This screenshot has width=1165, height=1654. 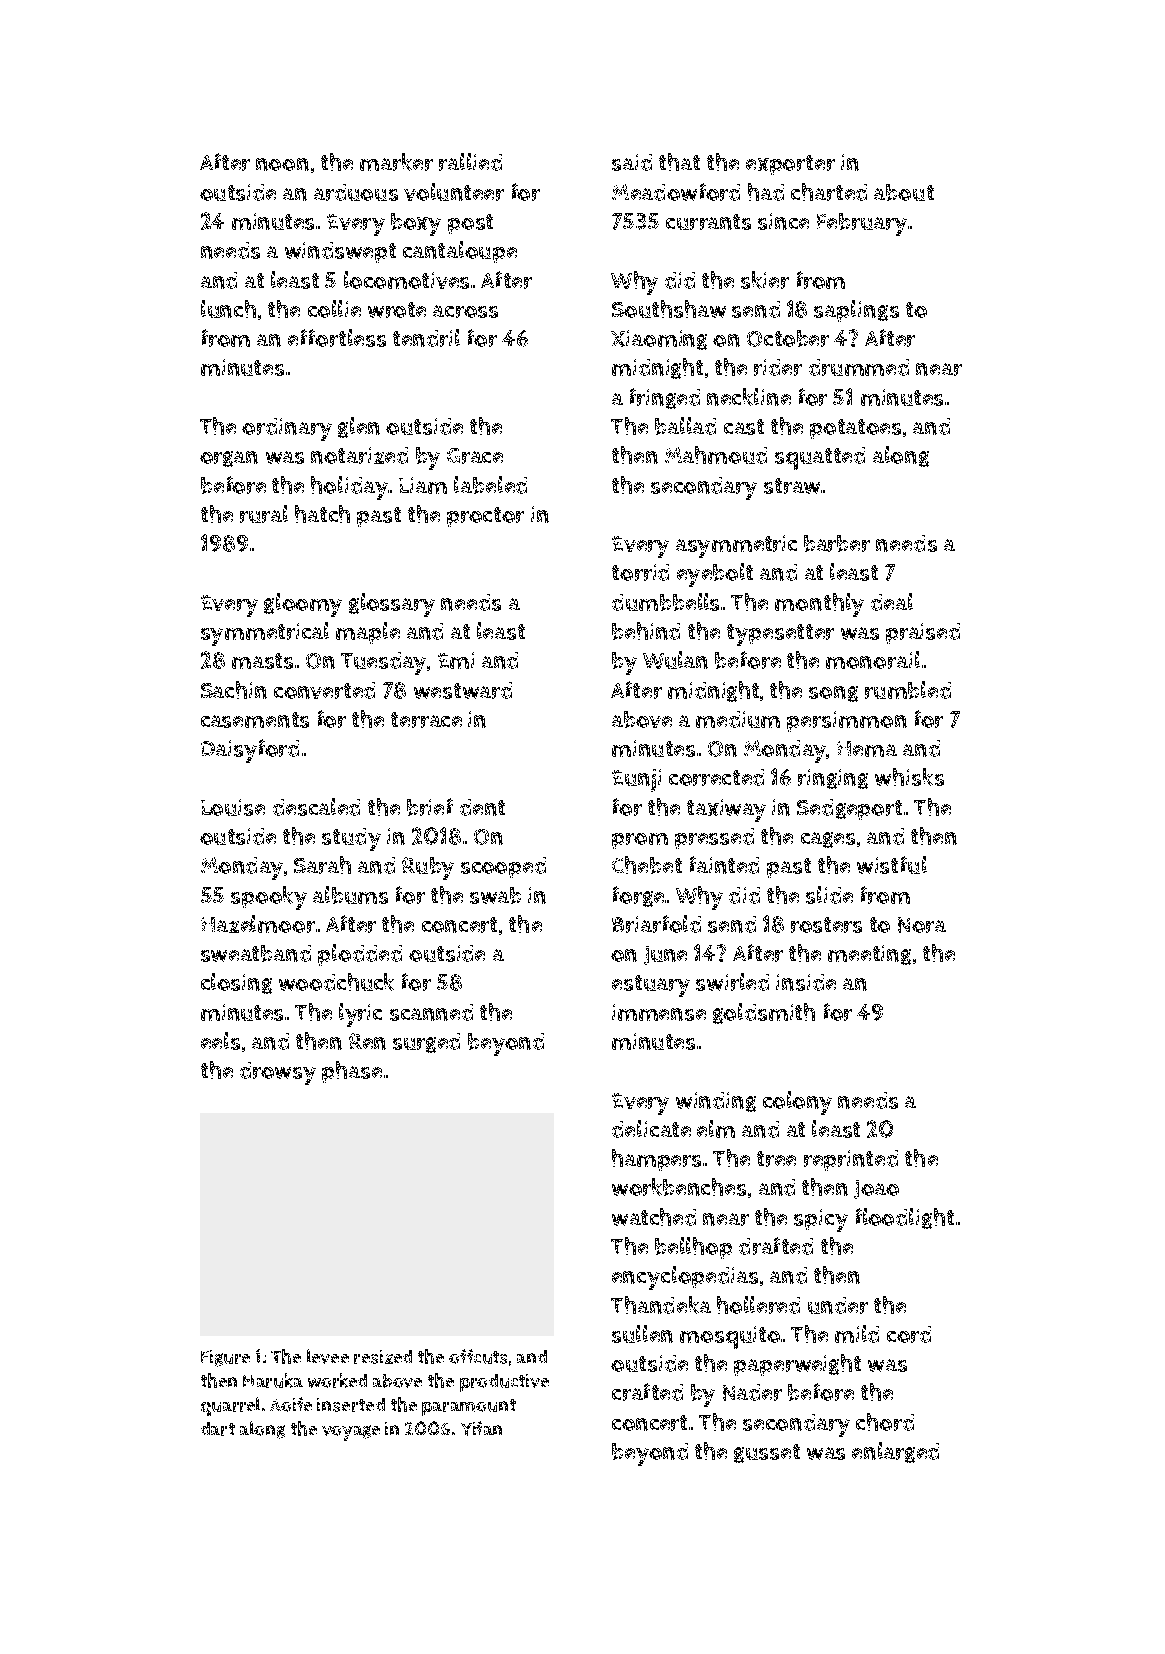 I want to click on deal, so click(x=892, y=602).
